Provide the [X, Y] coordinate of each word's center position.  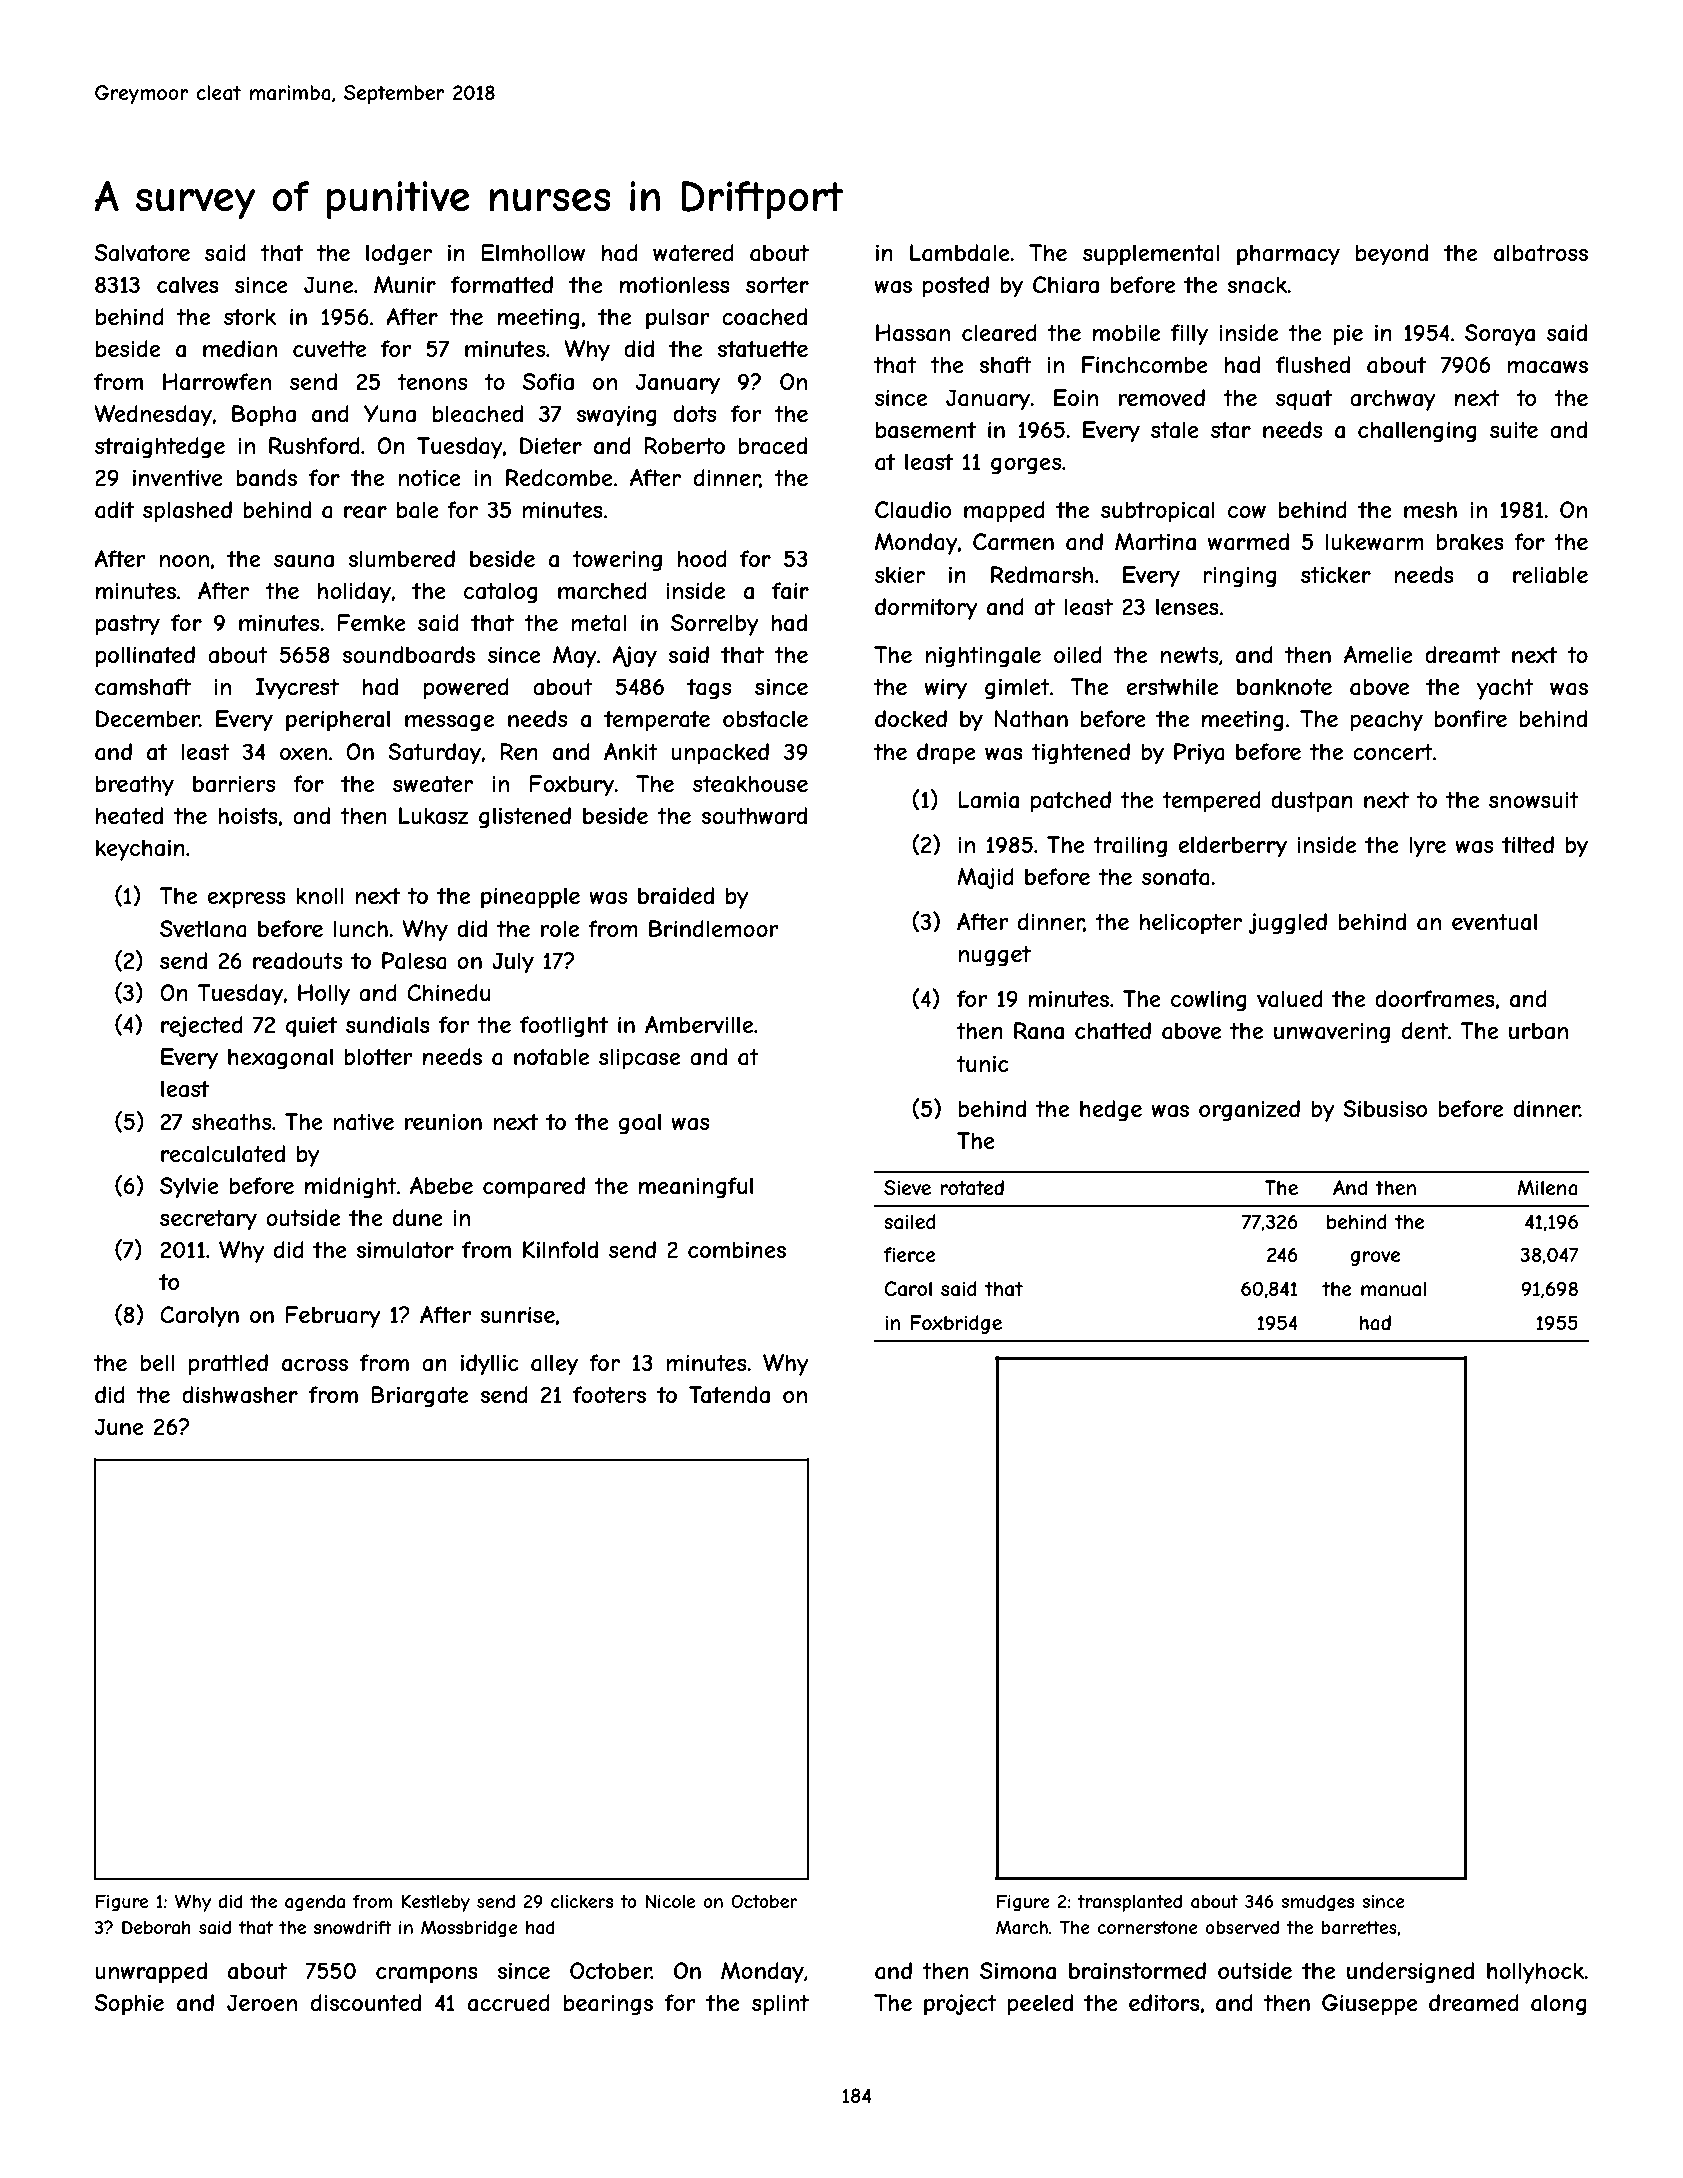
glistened [525, 818]
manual [1393, 1289]
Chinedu [448, 992]
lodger [399, 255]
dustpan [1312, 802]
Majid [985, 878]
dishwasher [240, 1395]
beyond [1392, 255]
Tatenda [729, 1395]
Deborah [156, 1927]
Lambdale [960, 253]
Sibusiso [1385, 1108]
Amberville [699, 1024]
